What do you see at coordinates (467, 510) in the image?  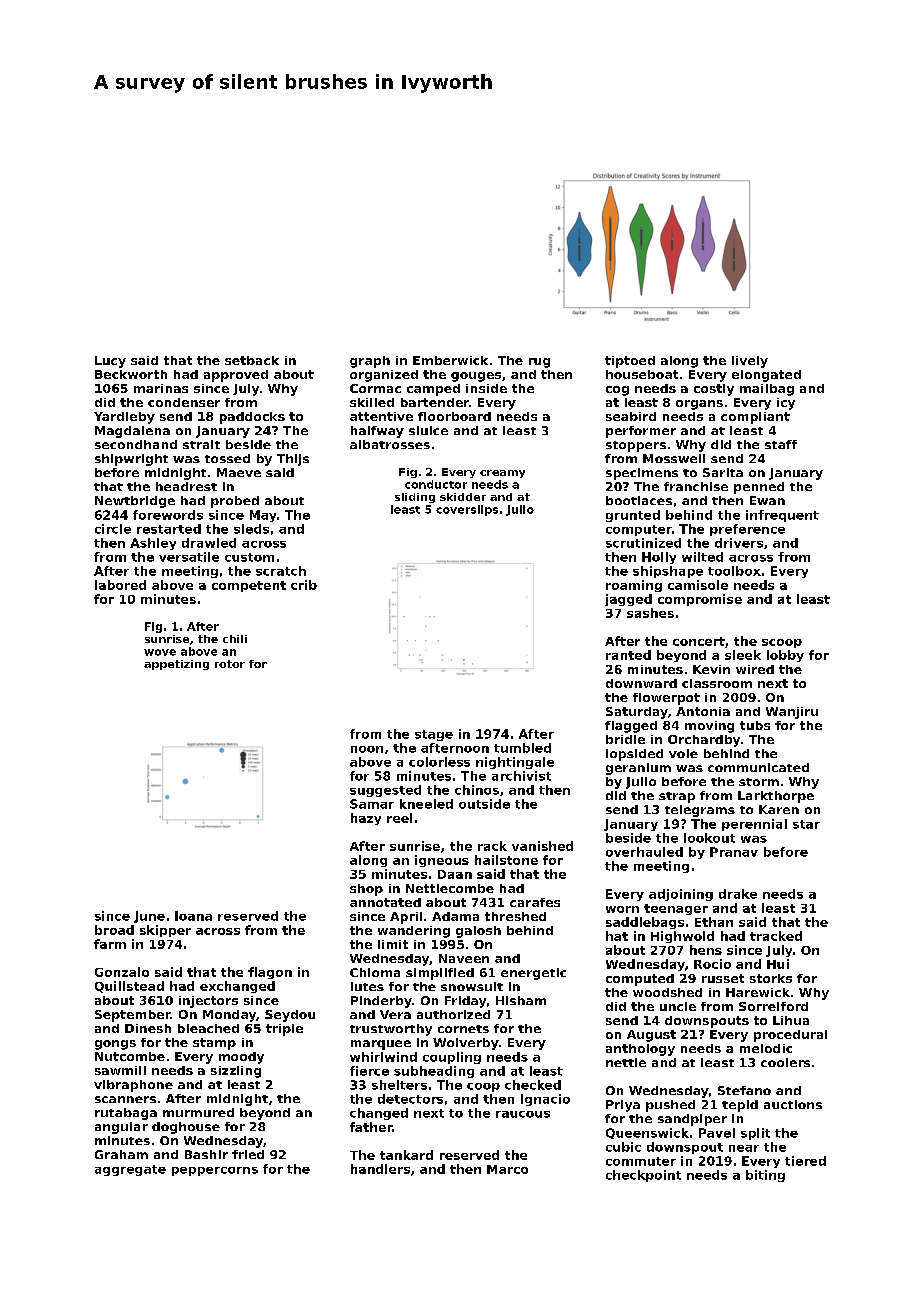 I see `coverslips` at bounding box center [467, 510].
